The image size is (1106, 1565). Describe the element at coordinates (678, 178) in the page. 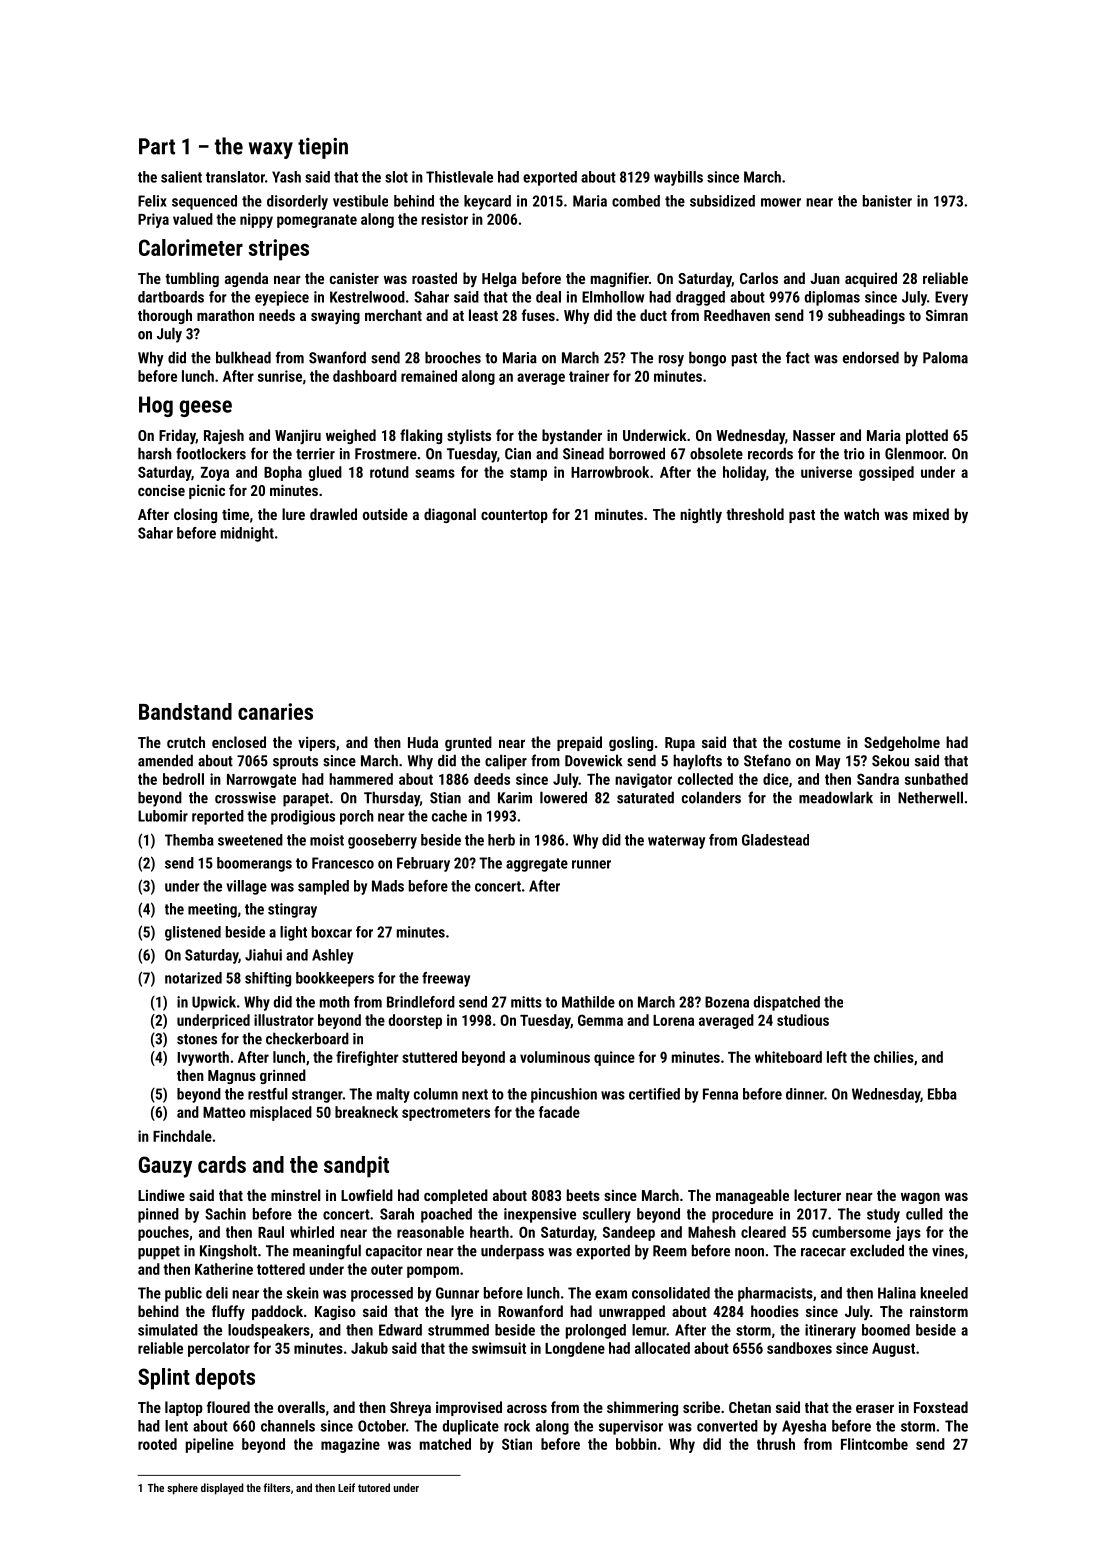

I see `waybills` at that location.
